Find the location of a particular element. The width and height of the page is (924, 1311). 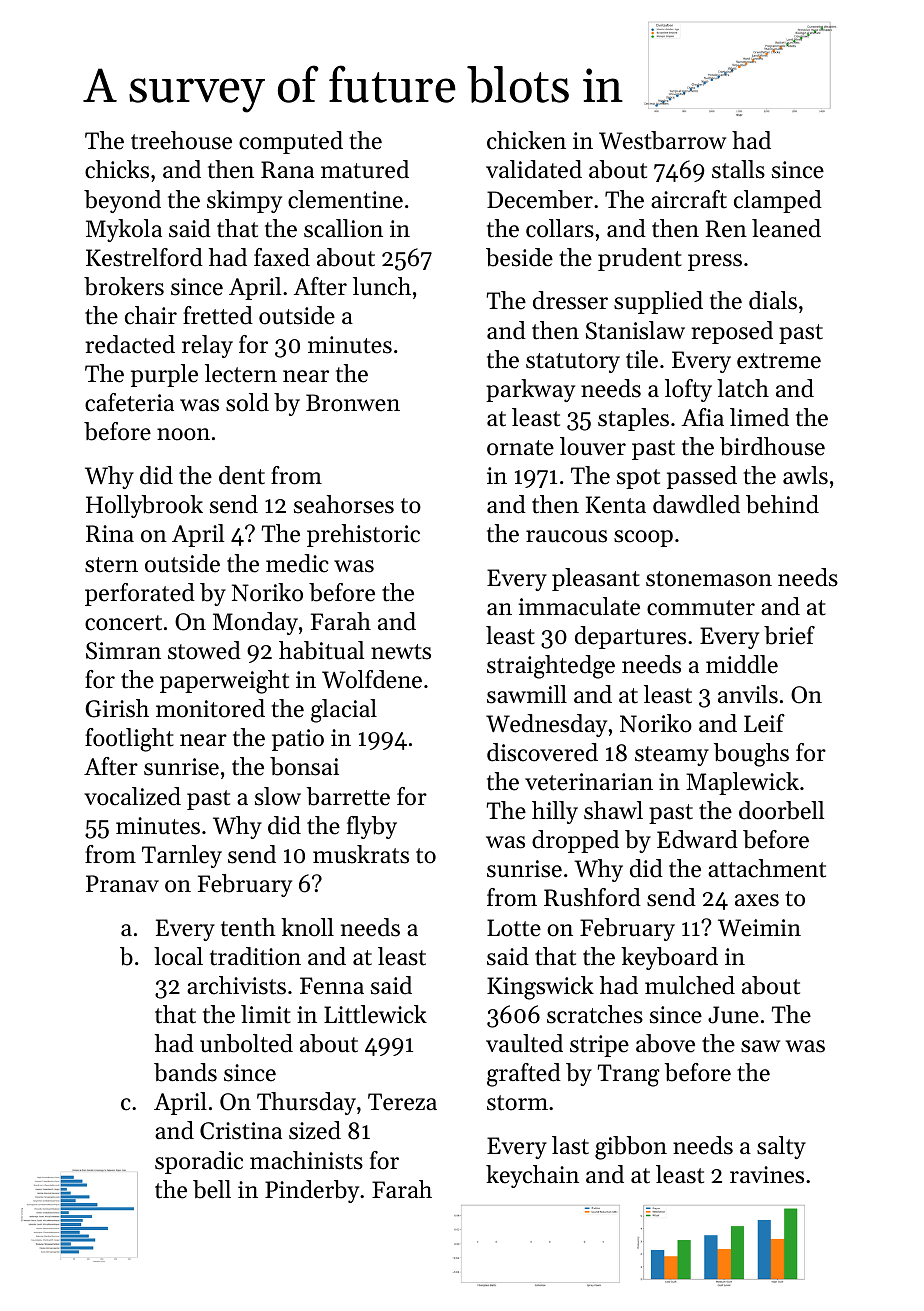

chicks is located at coordinates (117, 169).
